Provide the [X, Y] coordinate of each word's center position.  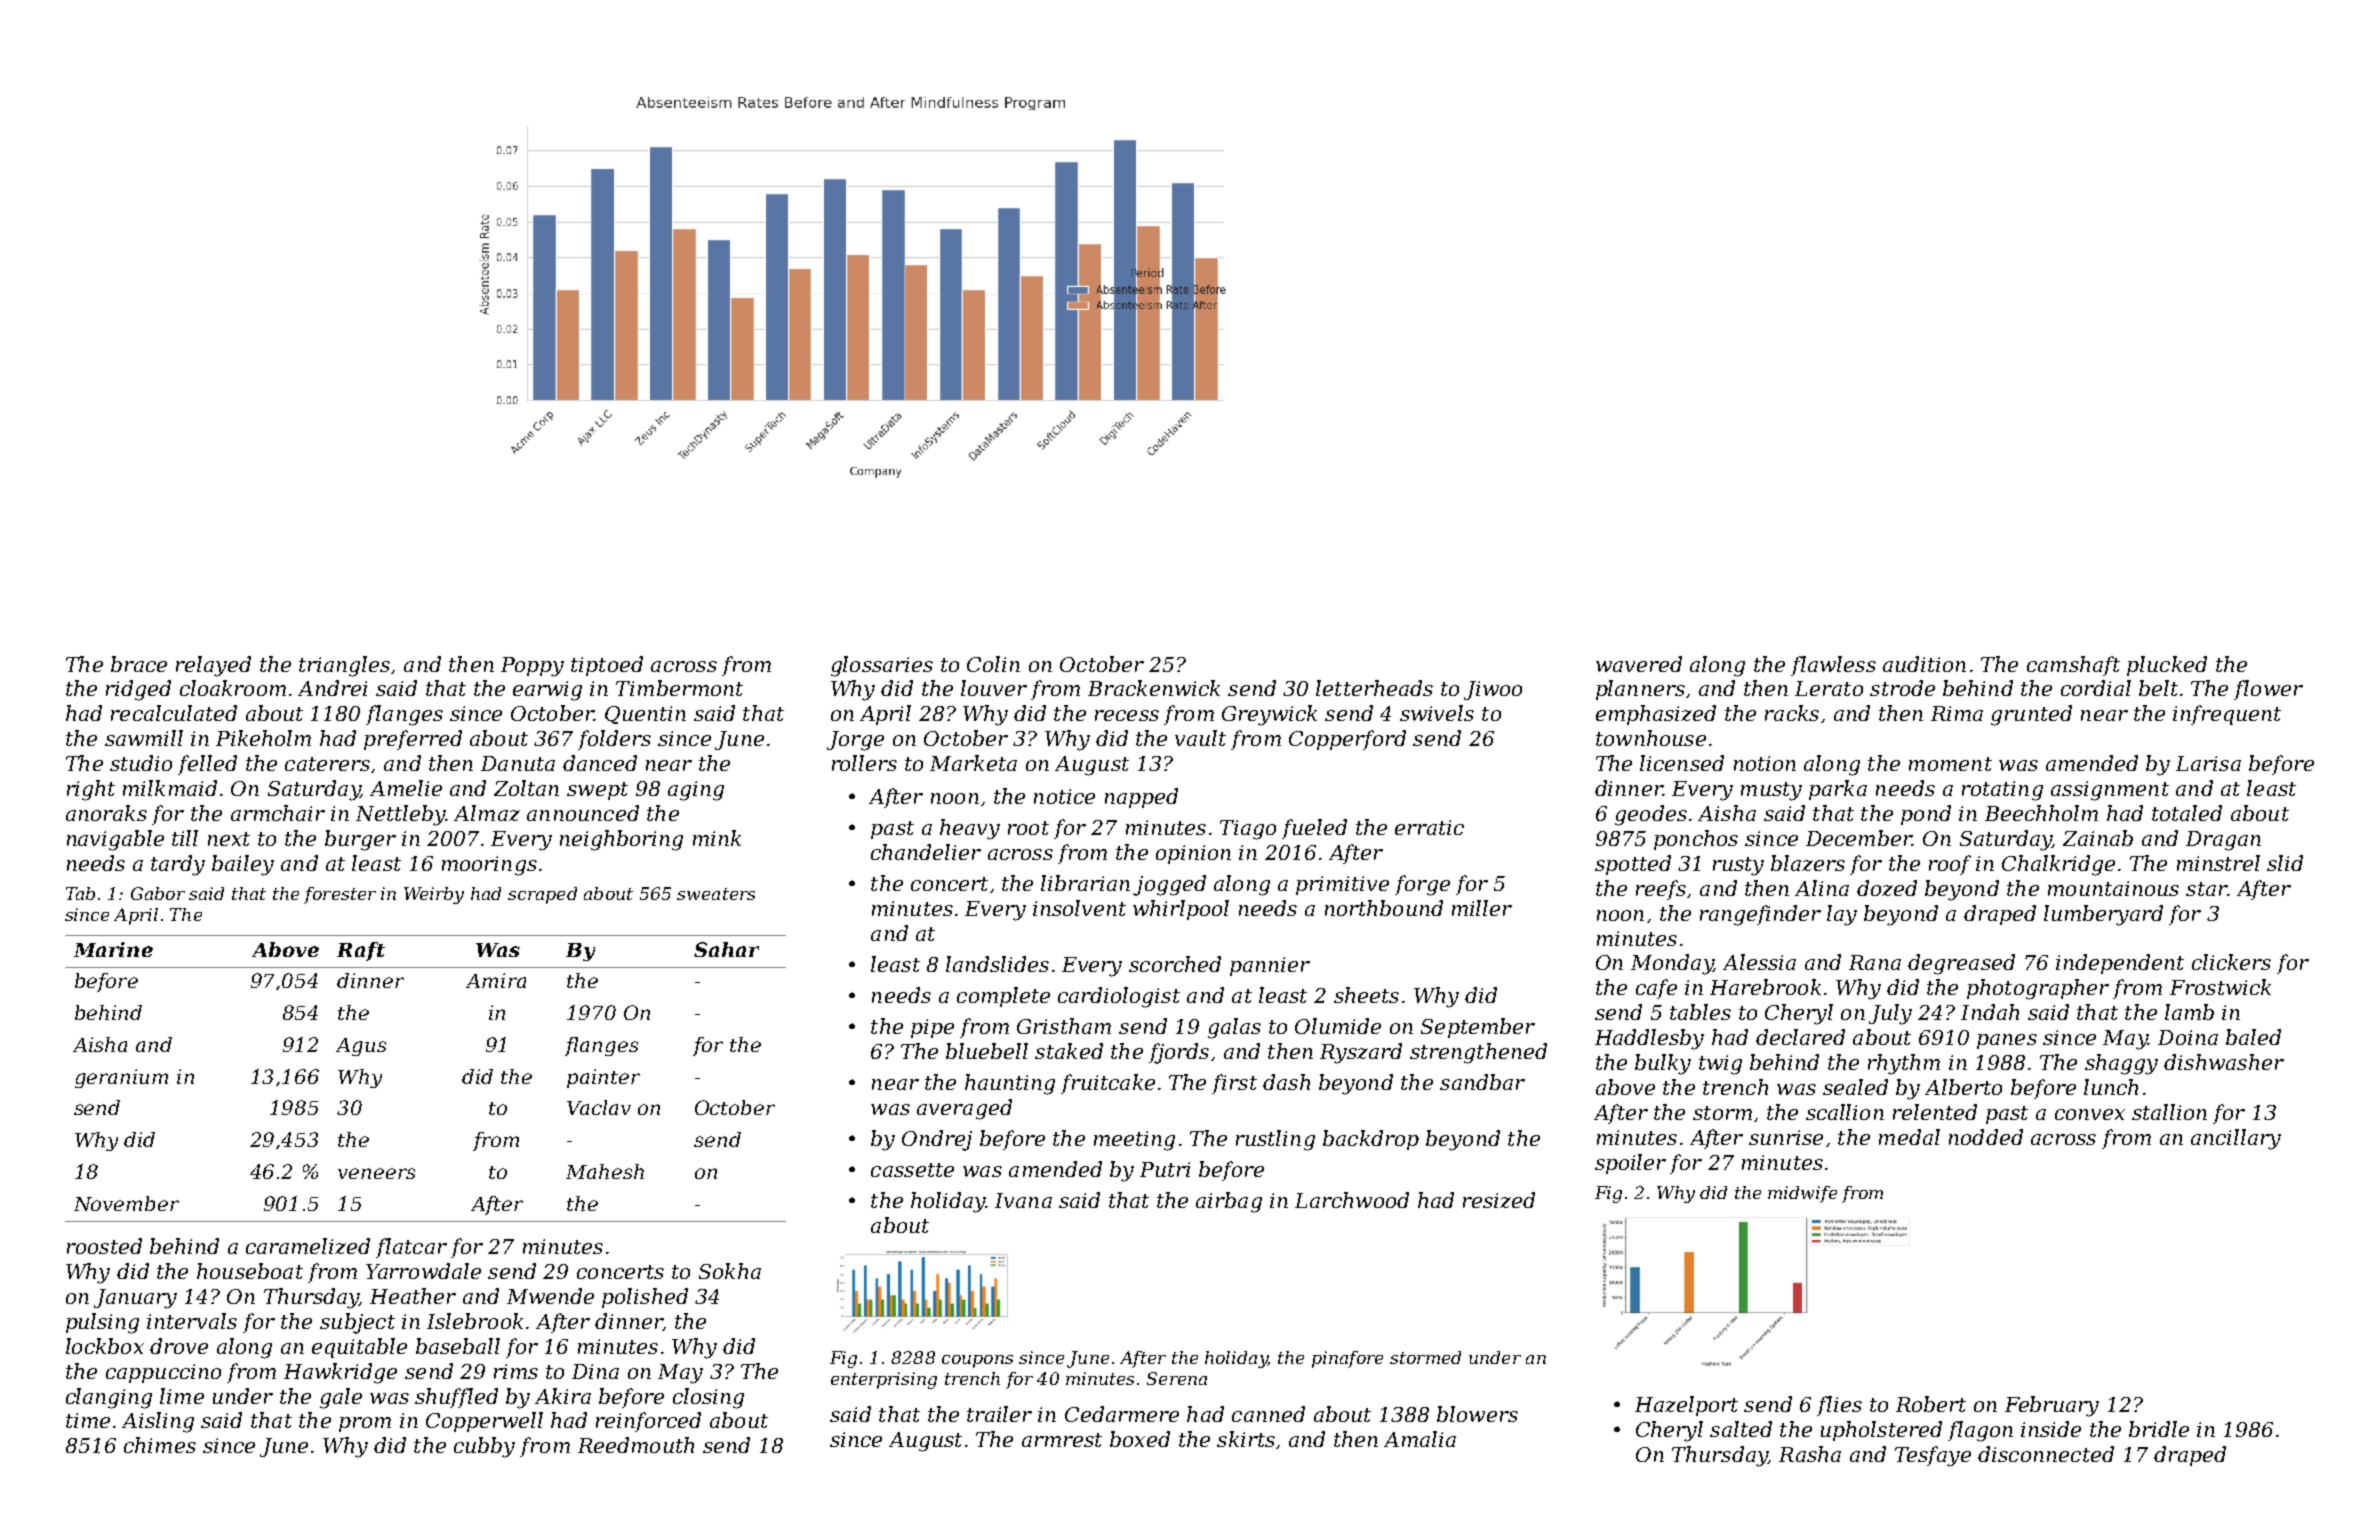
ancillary [2236, 1139]
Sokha [730, 1271]
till [185, 838]
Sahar [726, 949]
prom [365, 1424]
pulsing [102, 1323]
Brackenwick [1154, 688]
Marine [113, 949]
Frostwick [2220, 987]
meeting [1134, 1141]
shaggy [2121, 1064]
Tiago [1248, 830]
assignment [2110, 791]
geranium [121, 1078]
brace [139, 664]
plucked [2167, 666]
